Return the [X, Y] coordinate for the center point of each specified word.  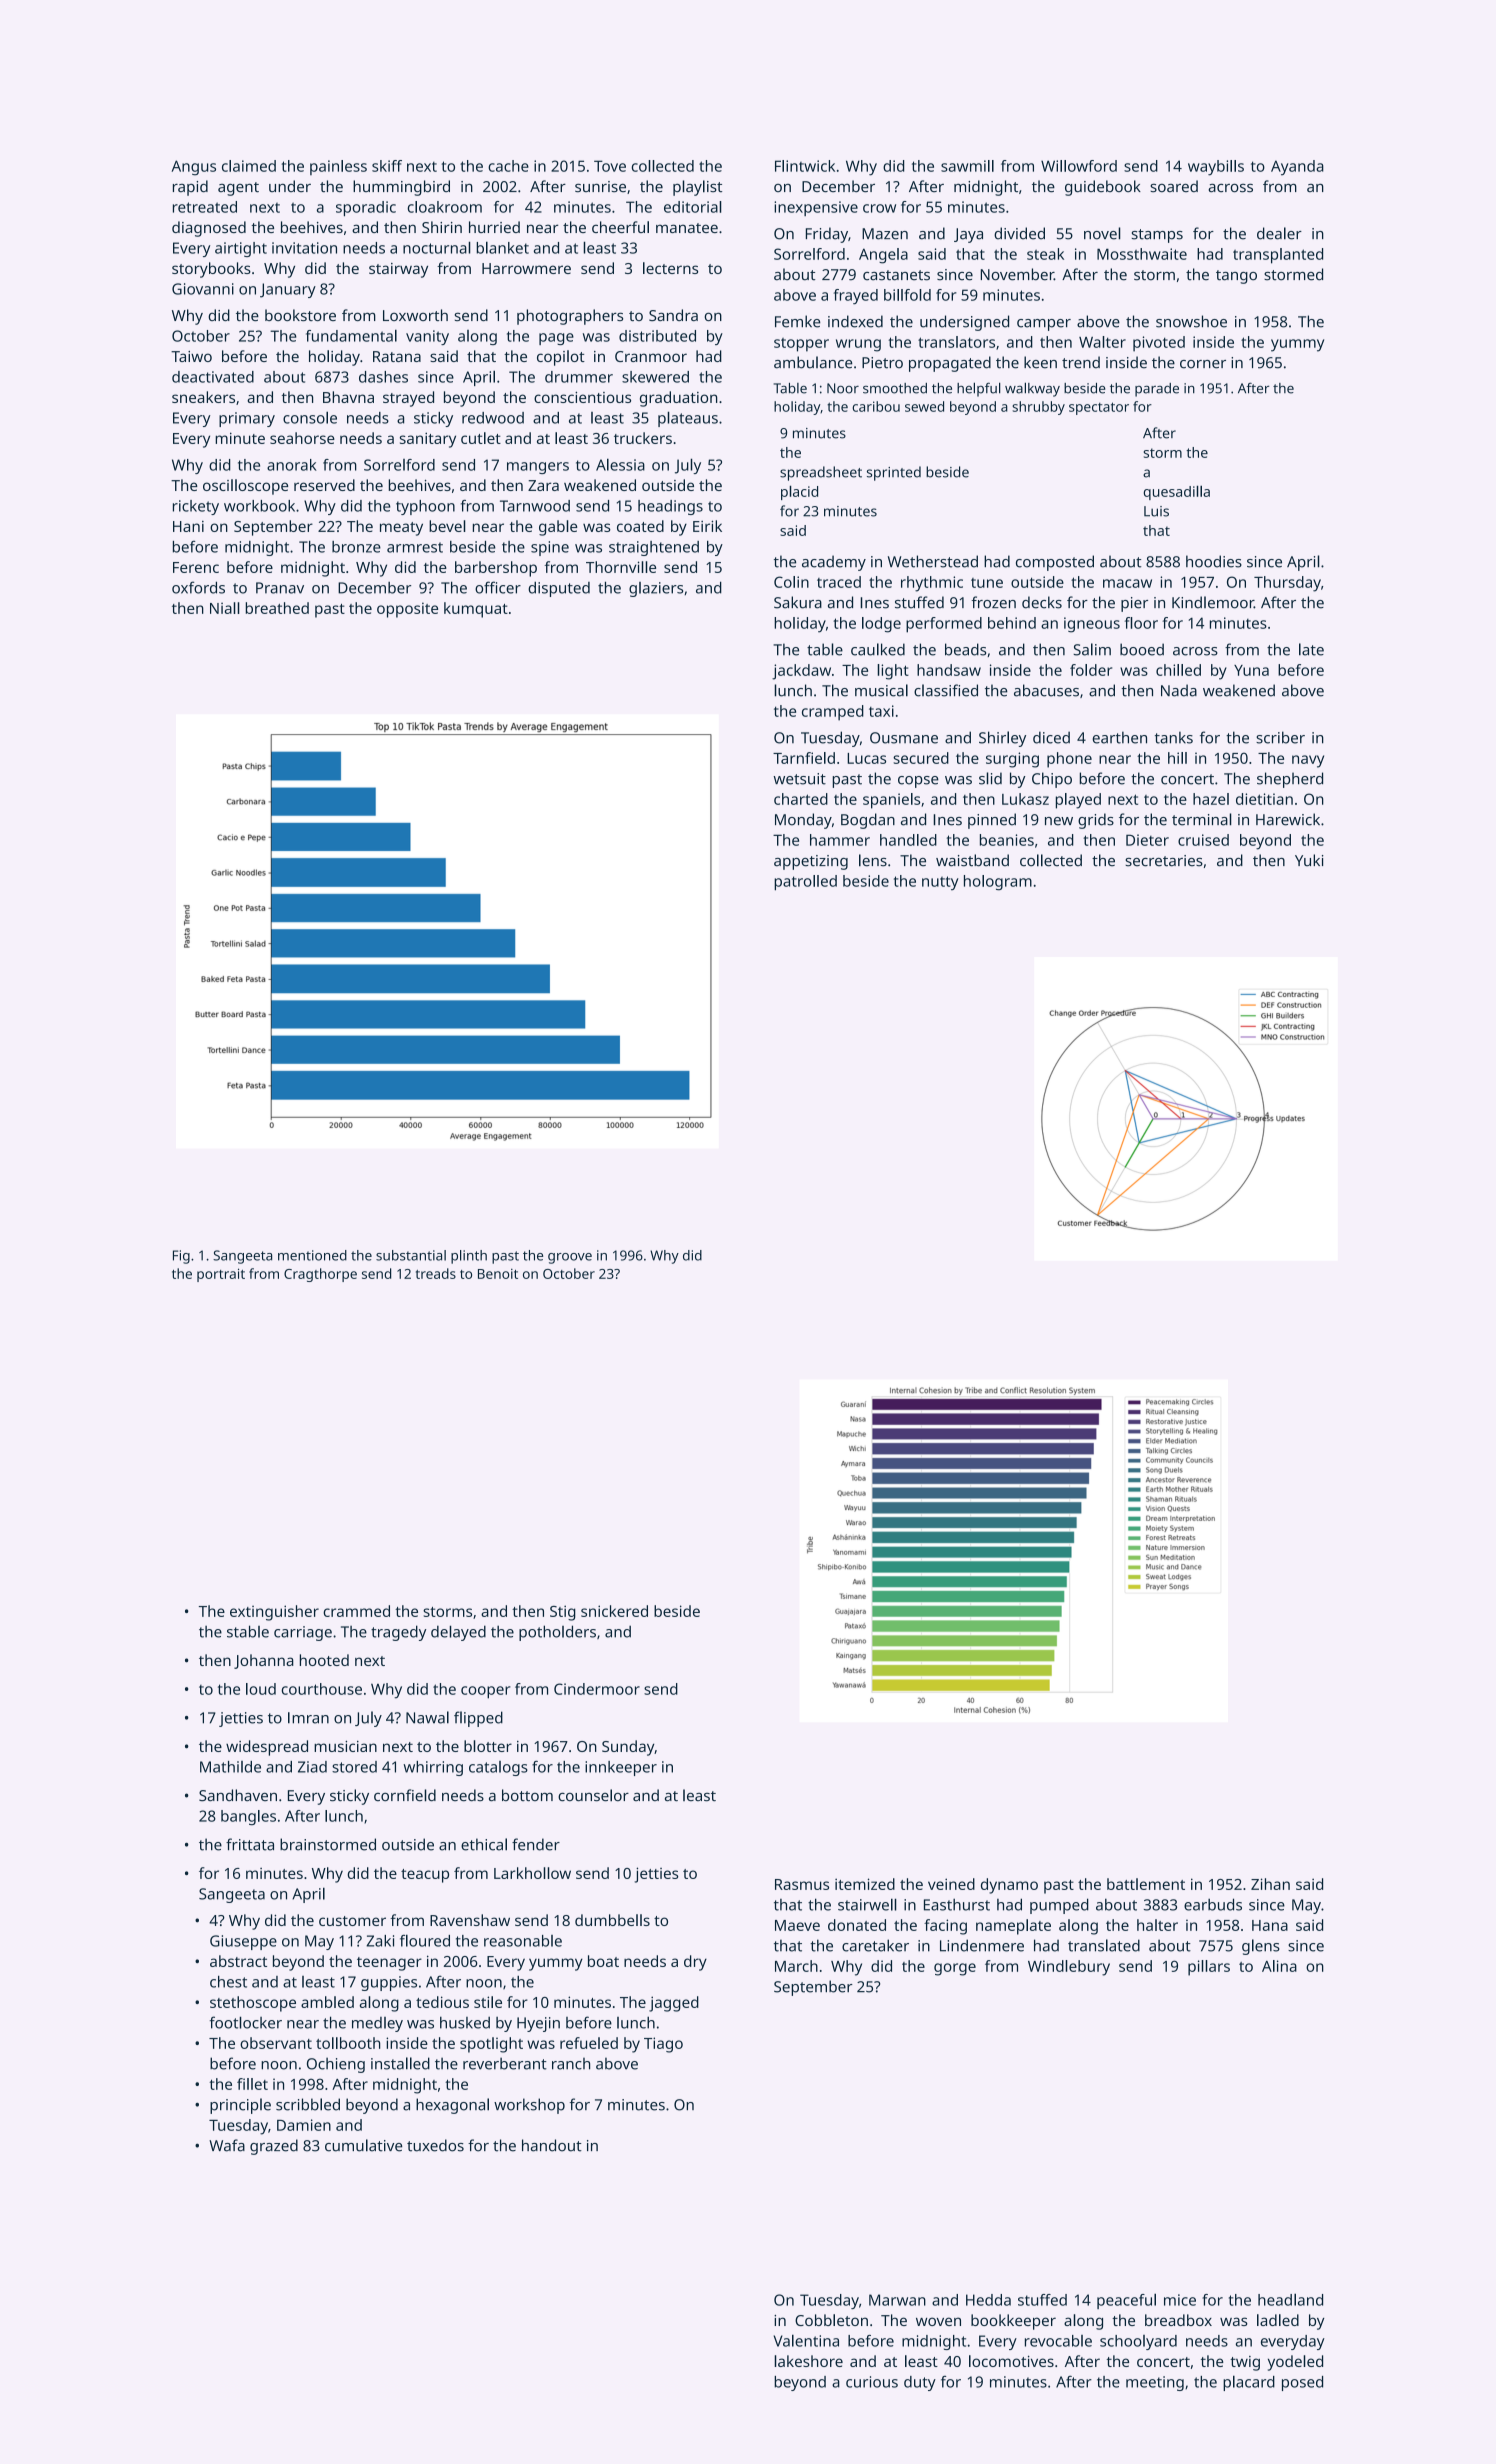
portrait [221, 1275]
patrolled [805, 883]
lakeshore [809, 2361]
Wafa [227, 2145]
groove [570, 1258]
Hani [188, 526]
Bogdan [868, 821]
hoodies [1214, 561]
